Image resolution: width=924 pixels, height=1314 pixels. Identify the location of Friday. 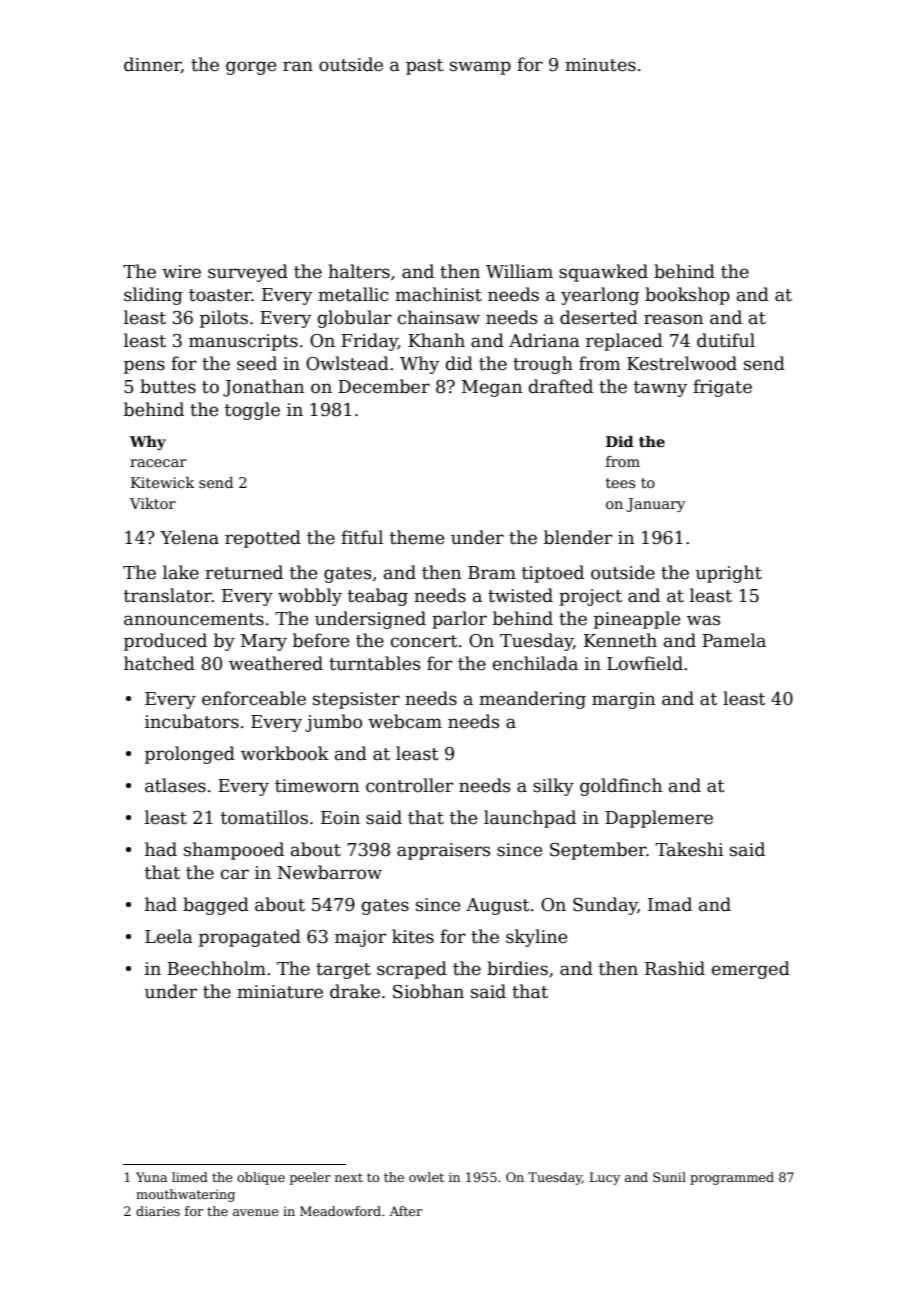
(369, 342).
